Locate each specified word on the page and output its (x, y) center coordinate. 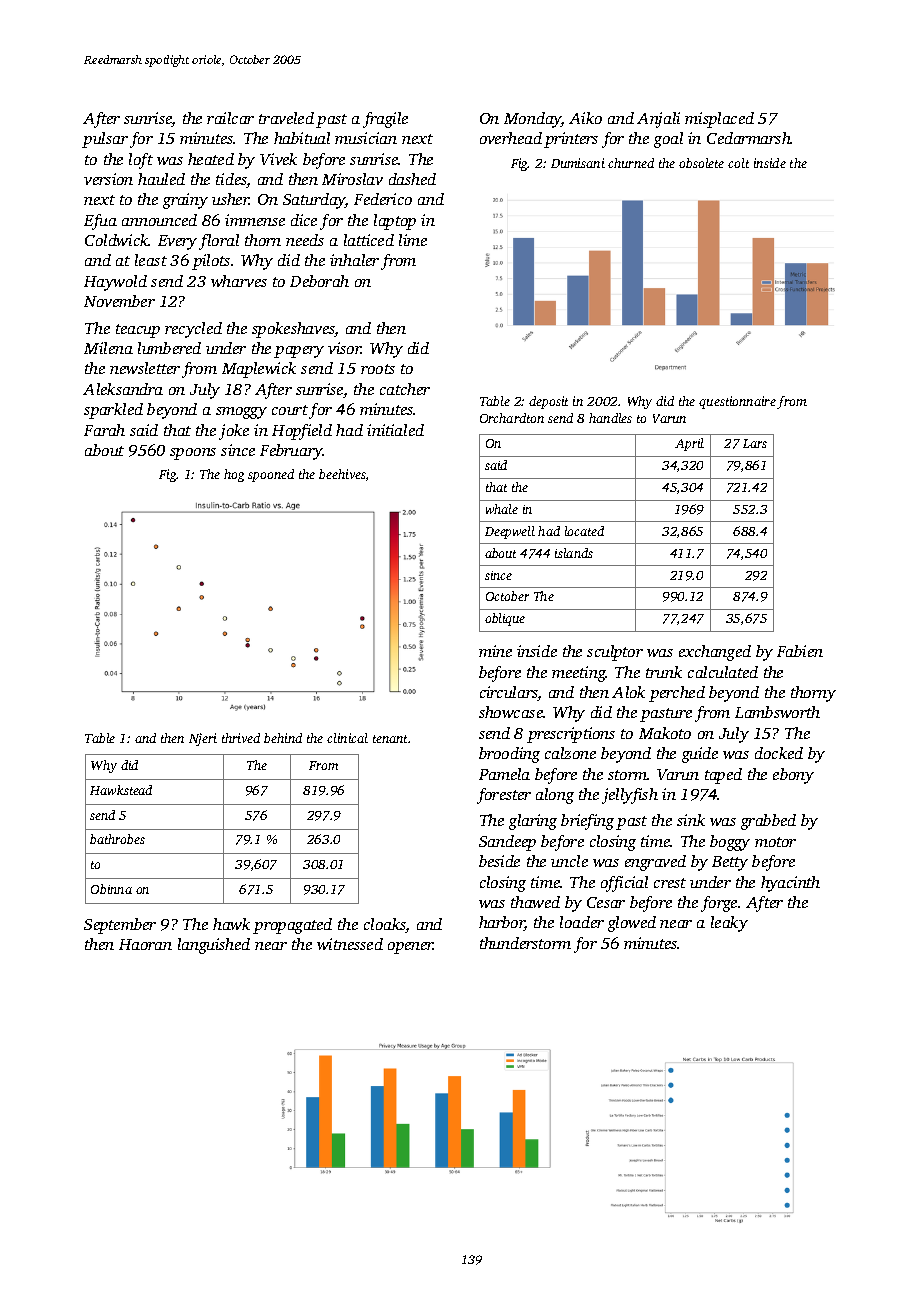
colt (738, 163)
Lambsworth (777, 712)
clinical (347, 738)
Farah (104, 430)
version (108, 179)
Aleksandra (123, 389)
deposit (548, 402)
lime (413, 240)
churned (631, 163)
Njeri (203, 739)
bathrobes (117, 839)
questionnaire (737, 402)
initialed (395, 430)
